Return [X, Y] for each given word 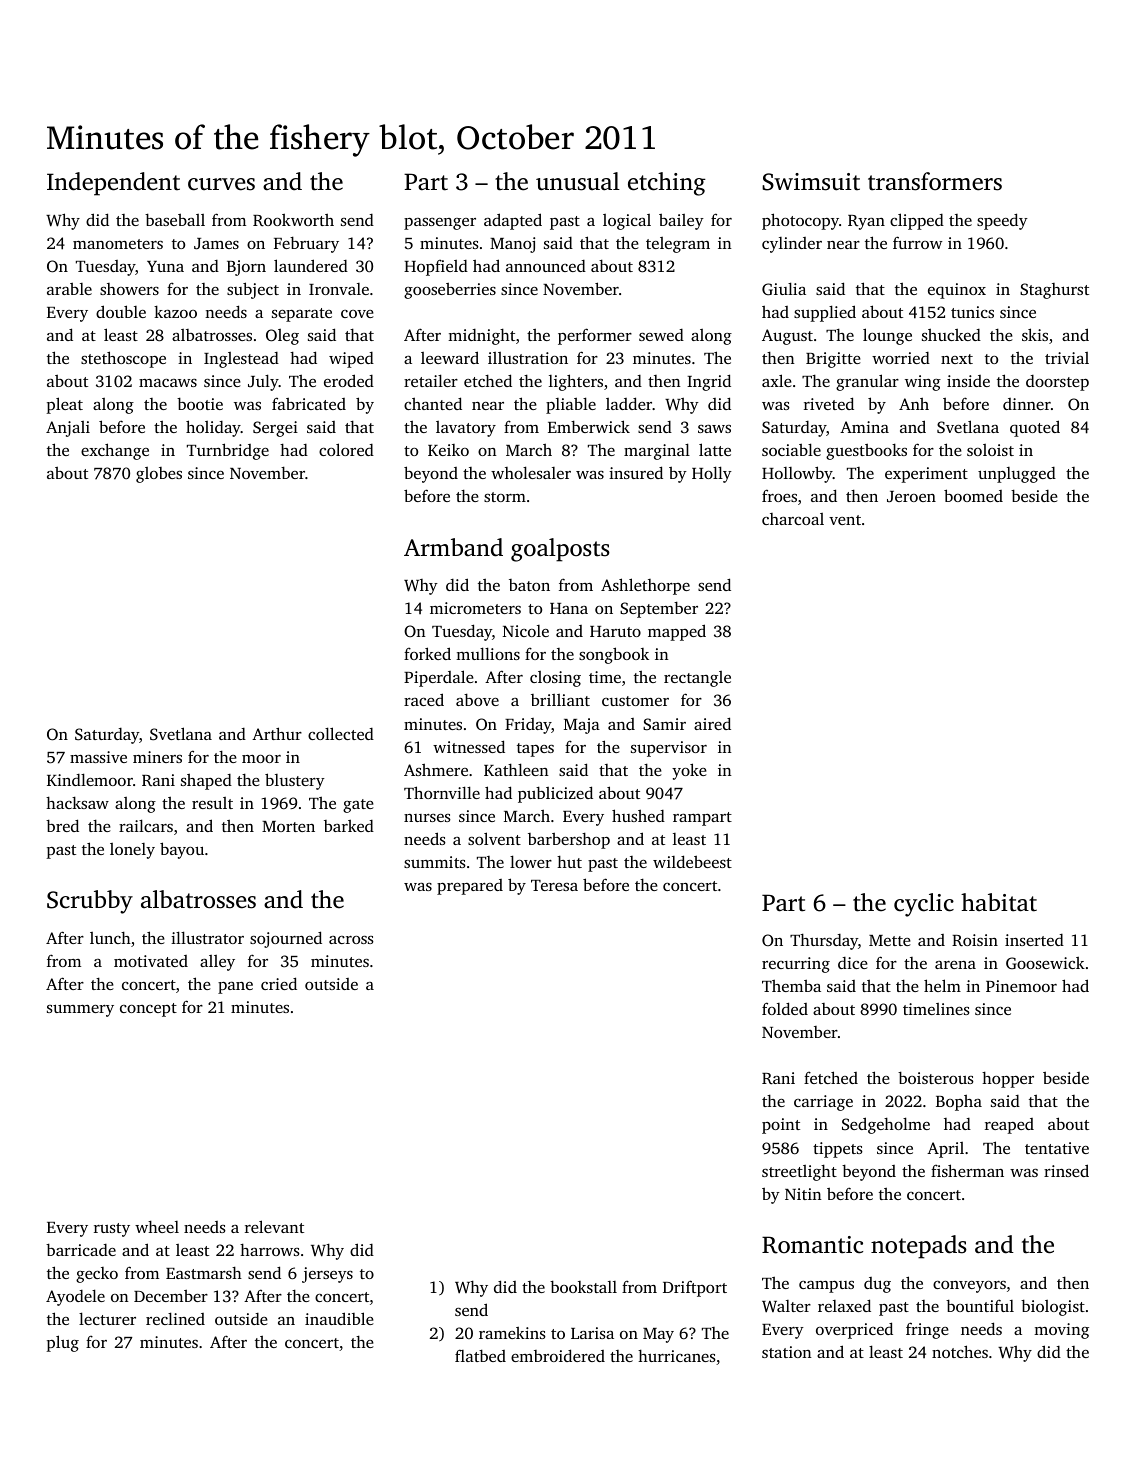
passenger [440, 224]
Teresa [554, 885]
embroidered [558, 1355]
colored [346, 449]
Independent [113, 184]
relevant [274, 1226]
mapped [677, 632]
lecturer [107, 1318]
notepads [919, 1247]
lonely [132, 851]
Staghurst [1054, 291]
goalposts [560, 550]
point [781, 1126]
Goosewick [1045, 962]
